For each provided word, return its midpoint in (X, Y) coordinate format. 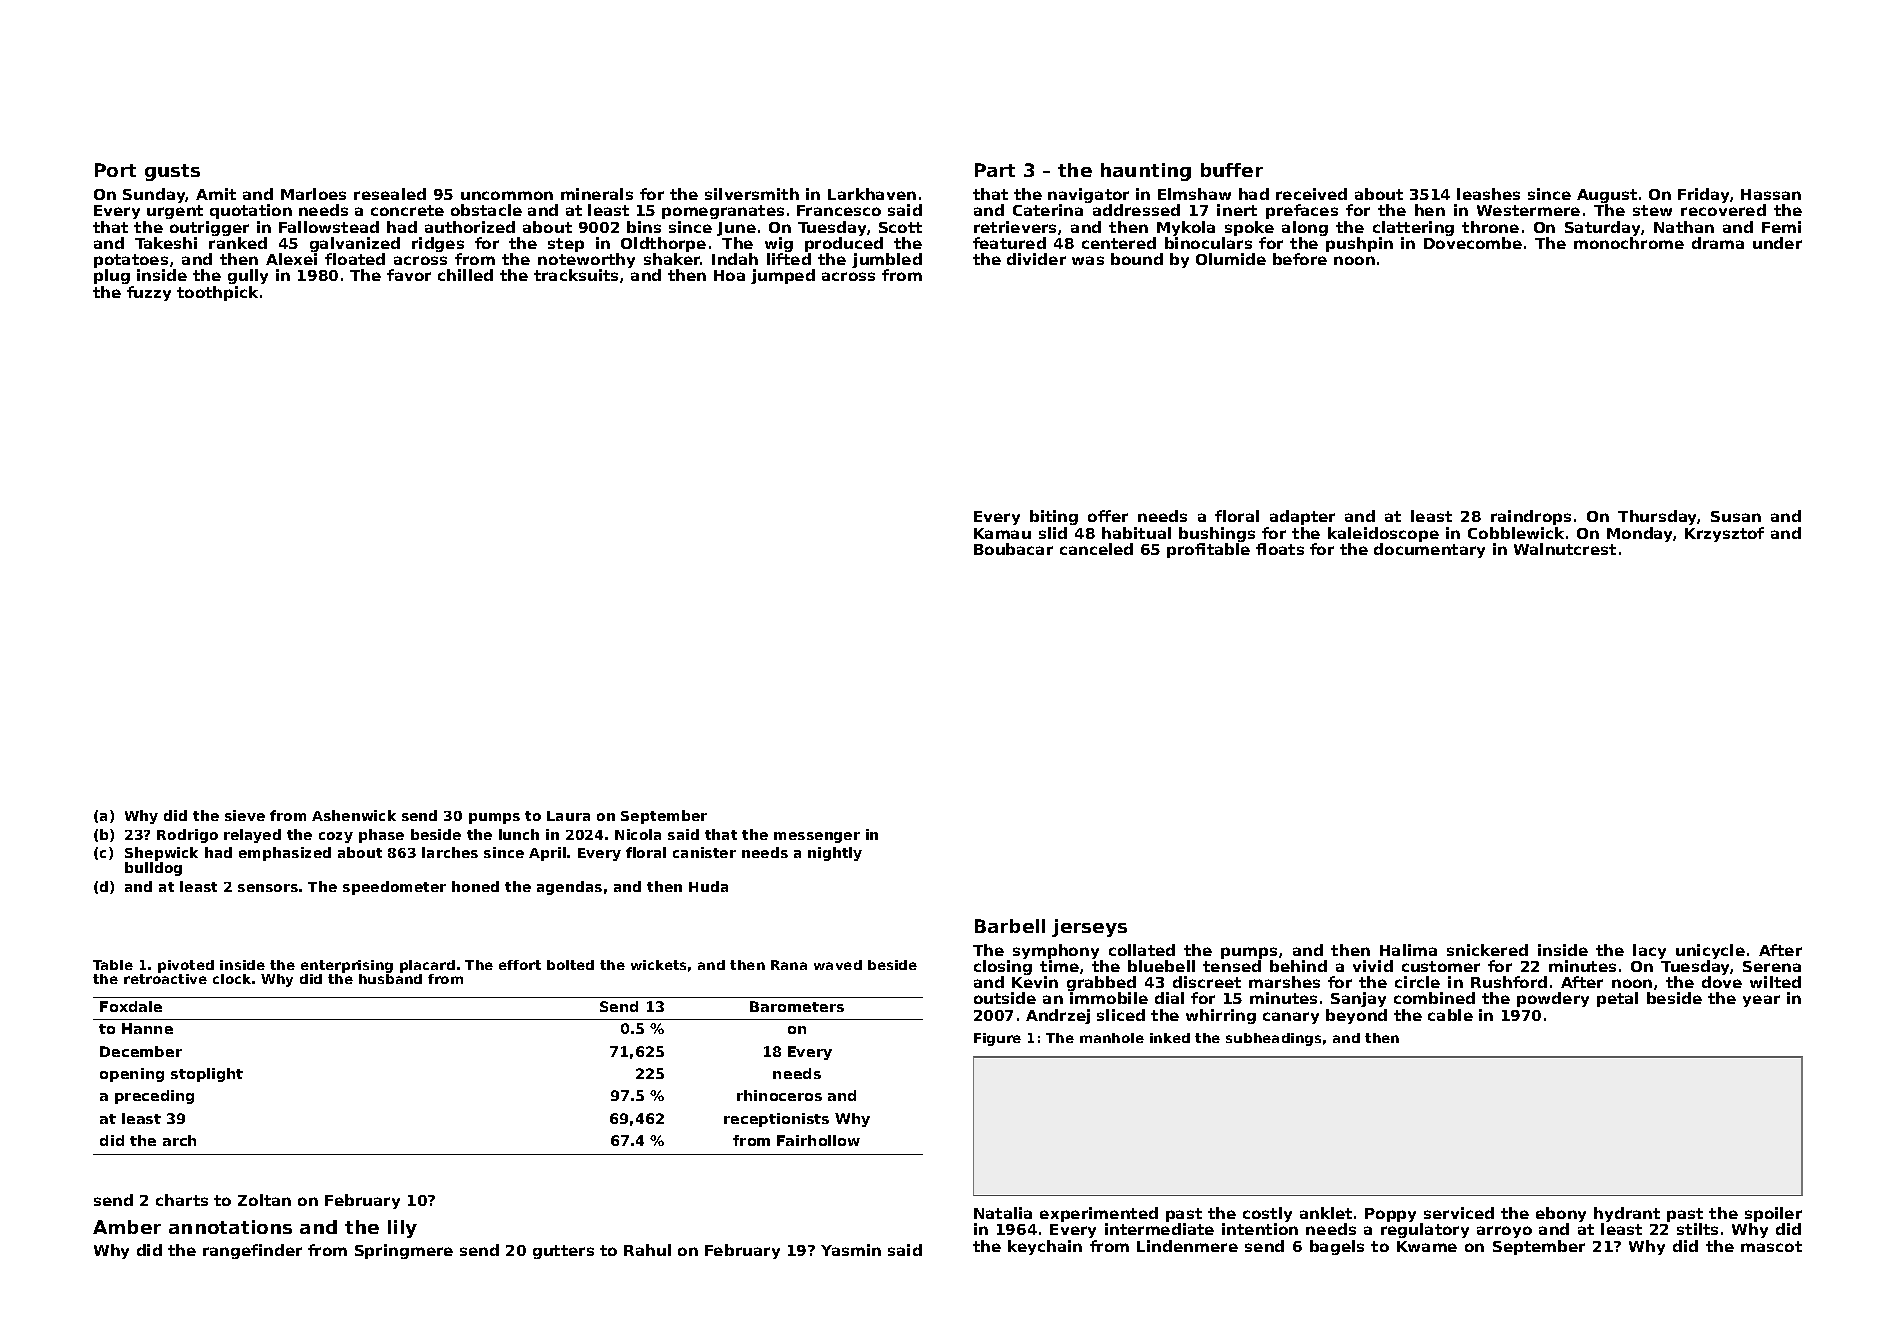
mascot (1771, 1246)
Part (995, 170)
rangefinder (252, 1251)
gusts (172, 172)
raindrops (1531, 517)
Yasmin (851, 1250)
